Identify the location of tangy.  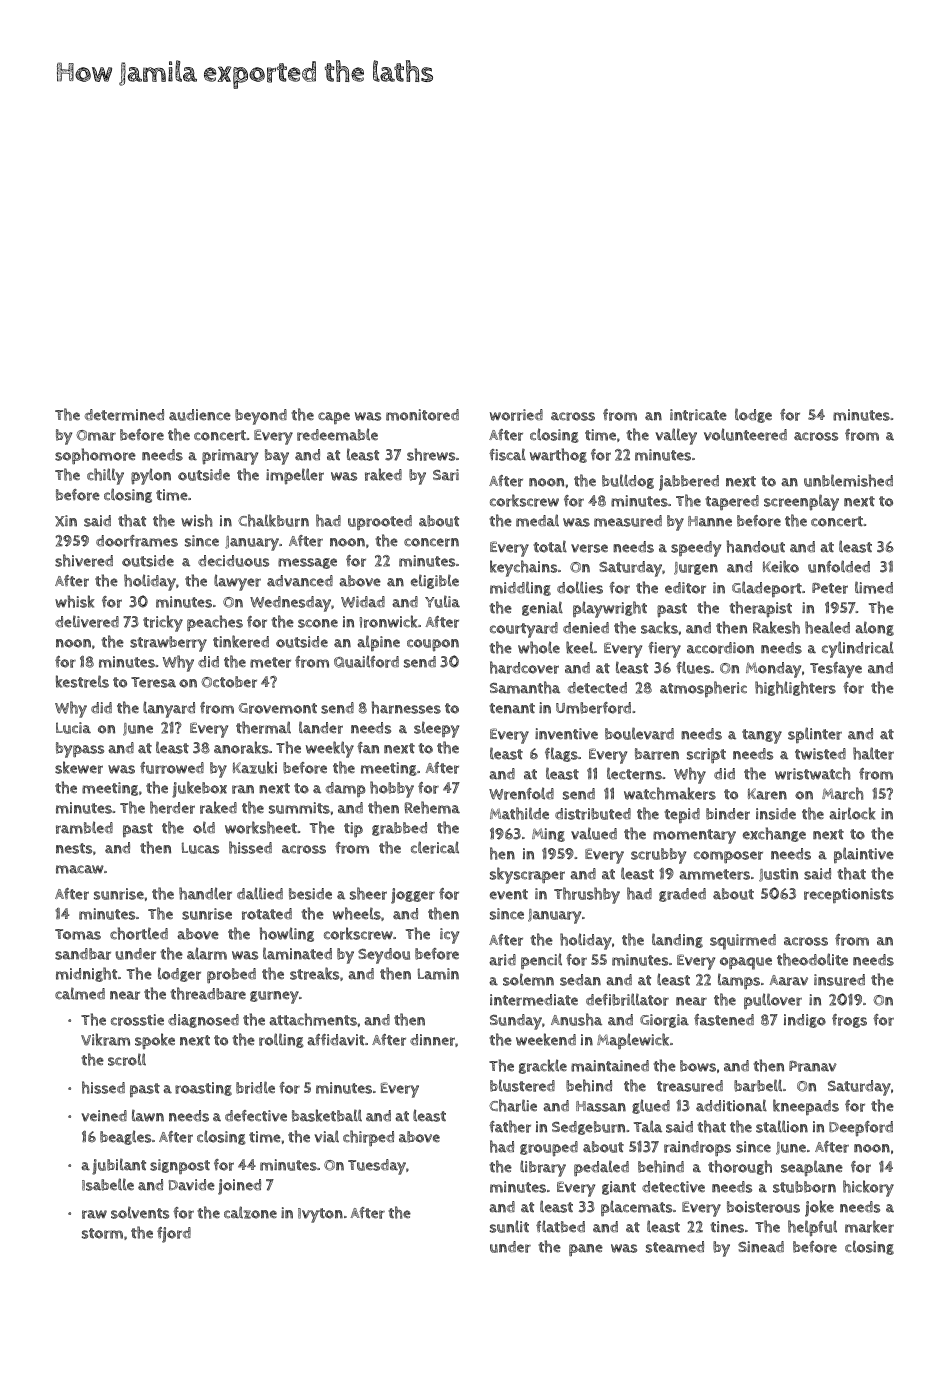
(762, 736).
